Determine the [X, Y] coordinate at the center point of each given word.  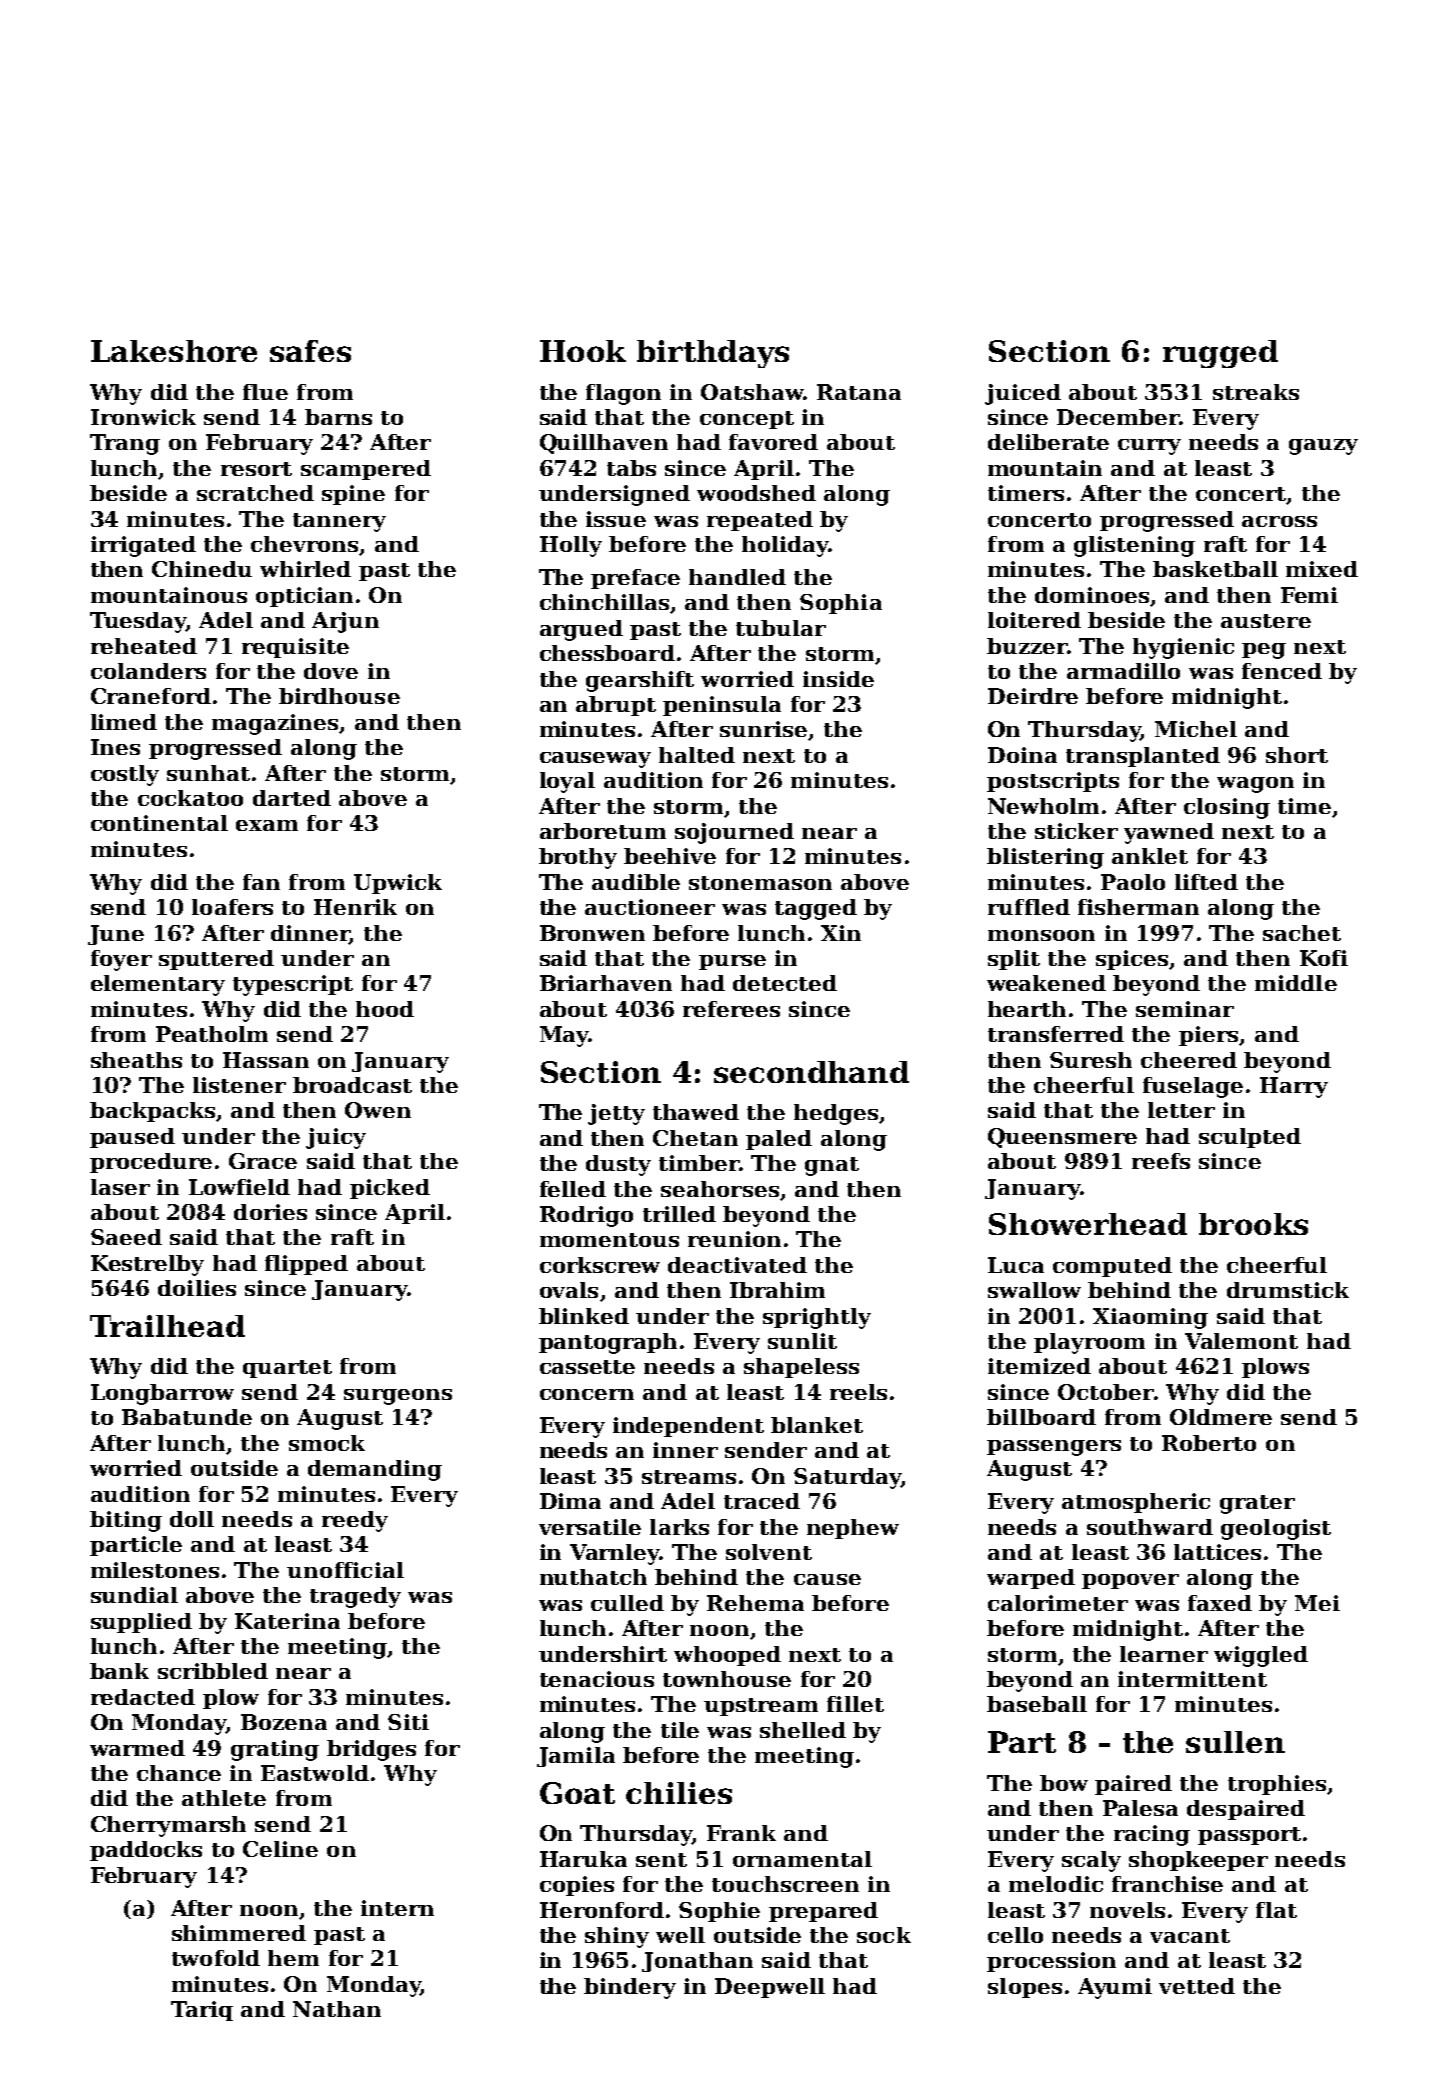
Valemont [1241, 1341]
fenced [1282, 671]
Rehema [755, 1603]
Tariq [202, 2011]
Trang [125, 444]
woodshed [756, 493]
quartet [287, 1369]
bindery [630, 1988]
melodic [1056, 1884]
